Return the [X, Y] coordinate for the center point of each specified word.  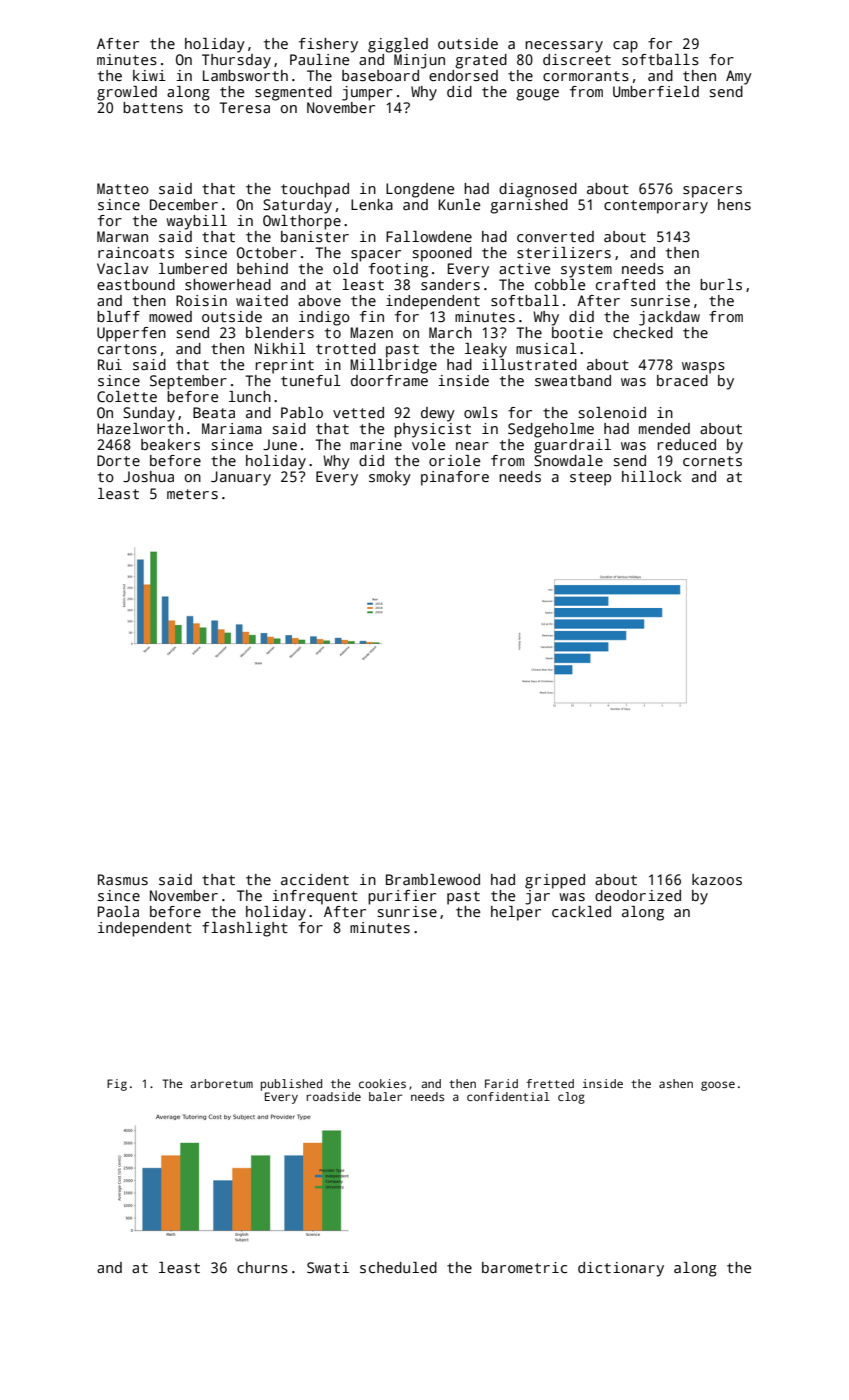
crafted [625, 284]
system [586, 271]
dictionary [621, 1269]
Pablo [302, 412]
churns [262, 1267]
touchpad [315, 190]
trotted [346, 348]
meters [192, 494]
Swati [328, 1267]
